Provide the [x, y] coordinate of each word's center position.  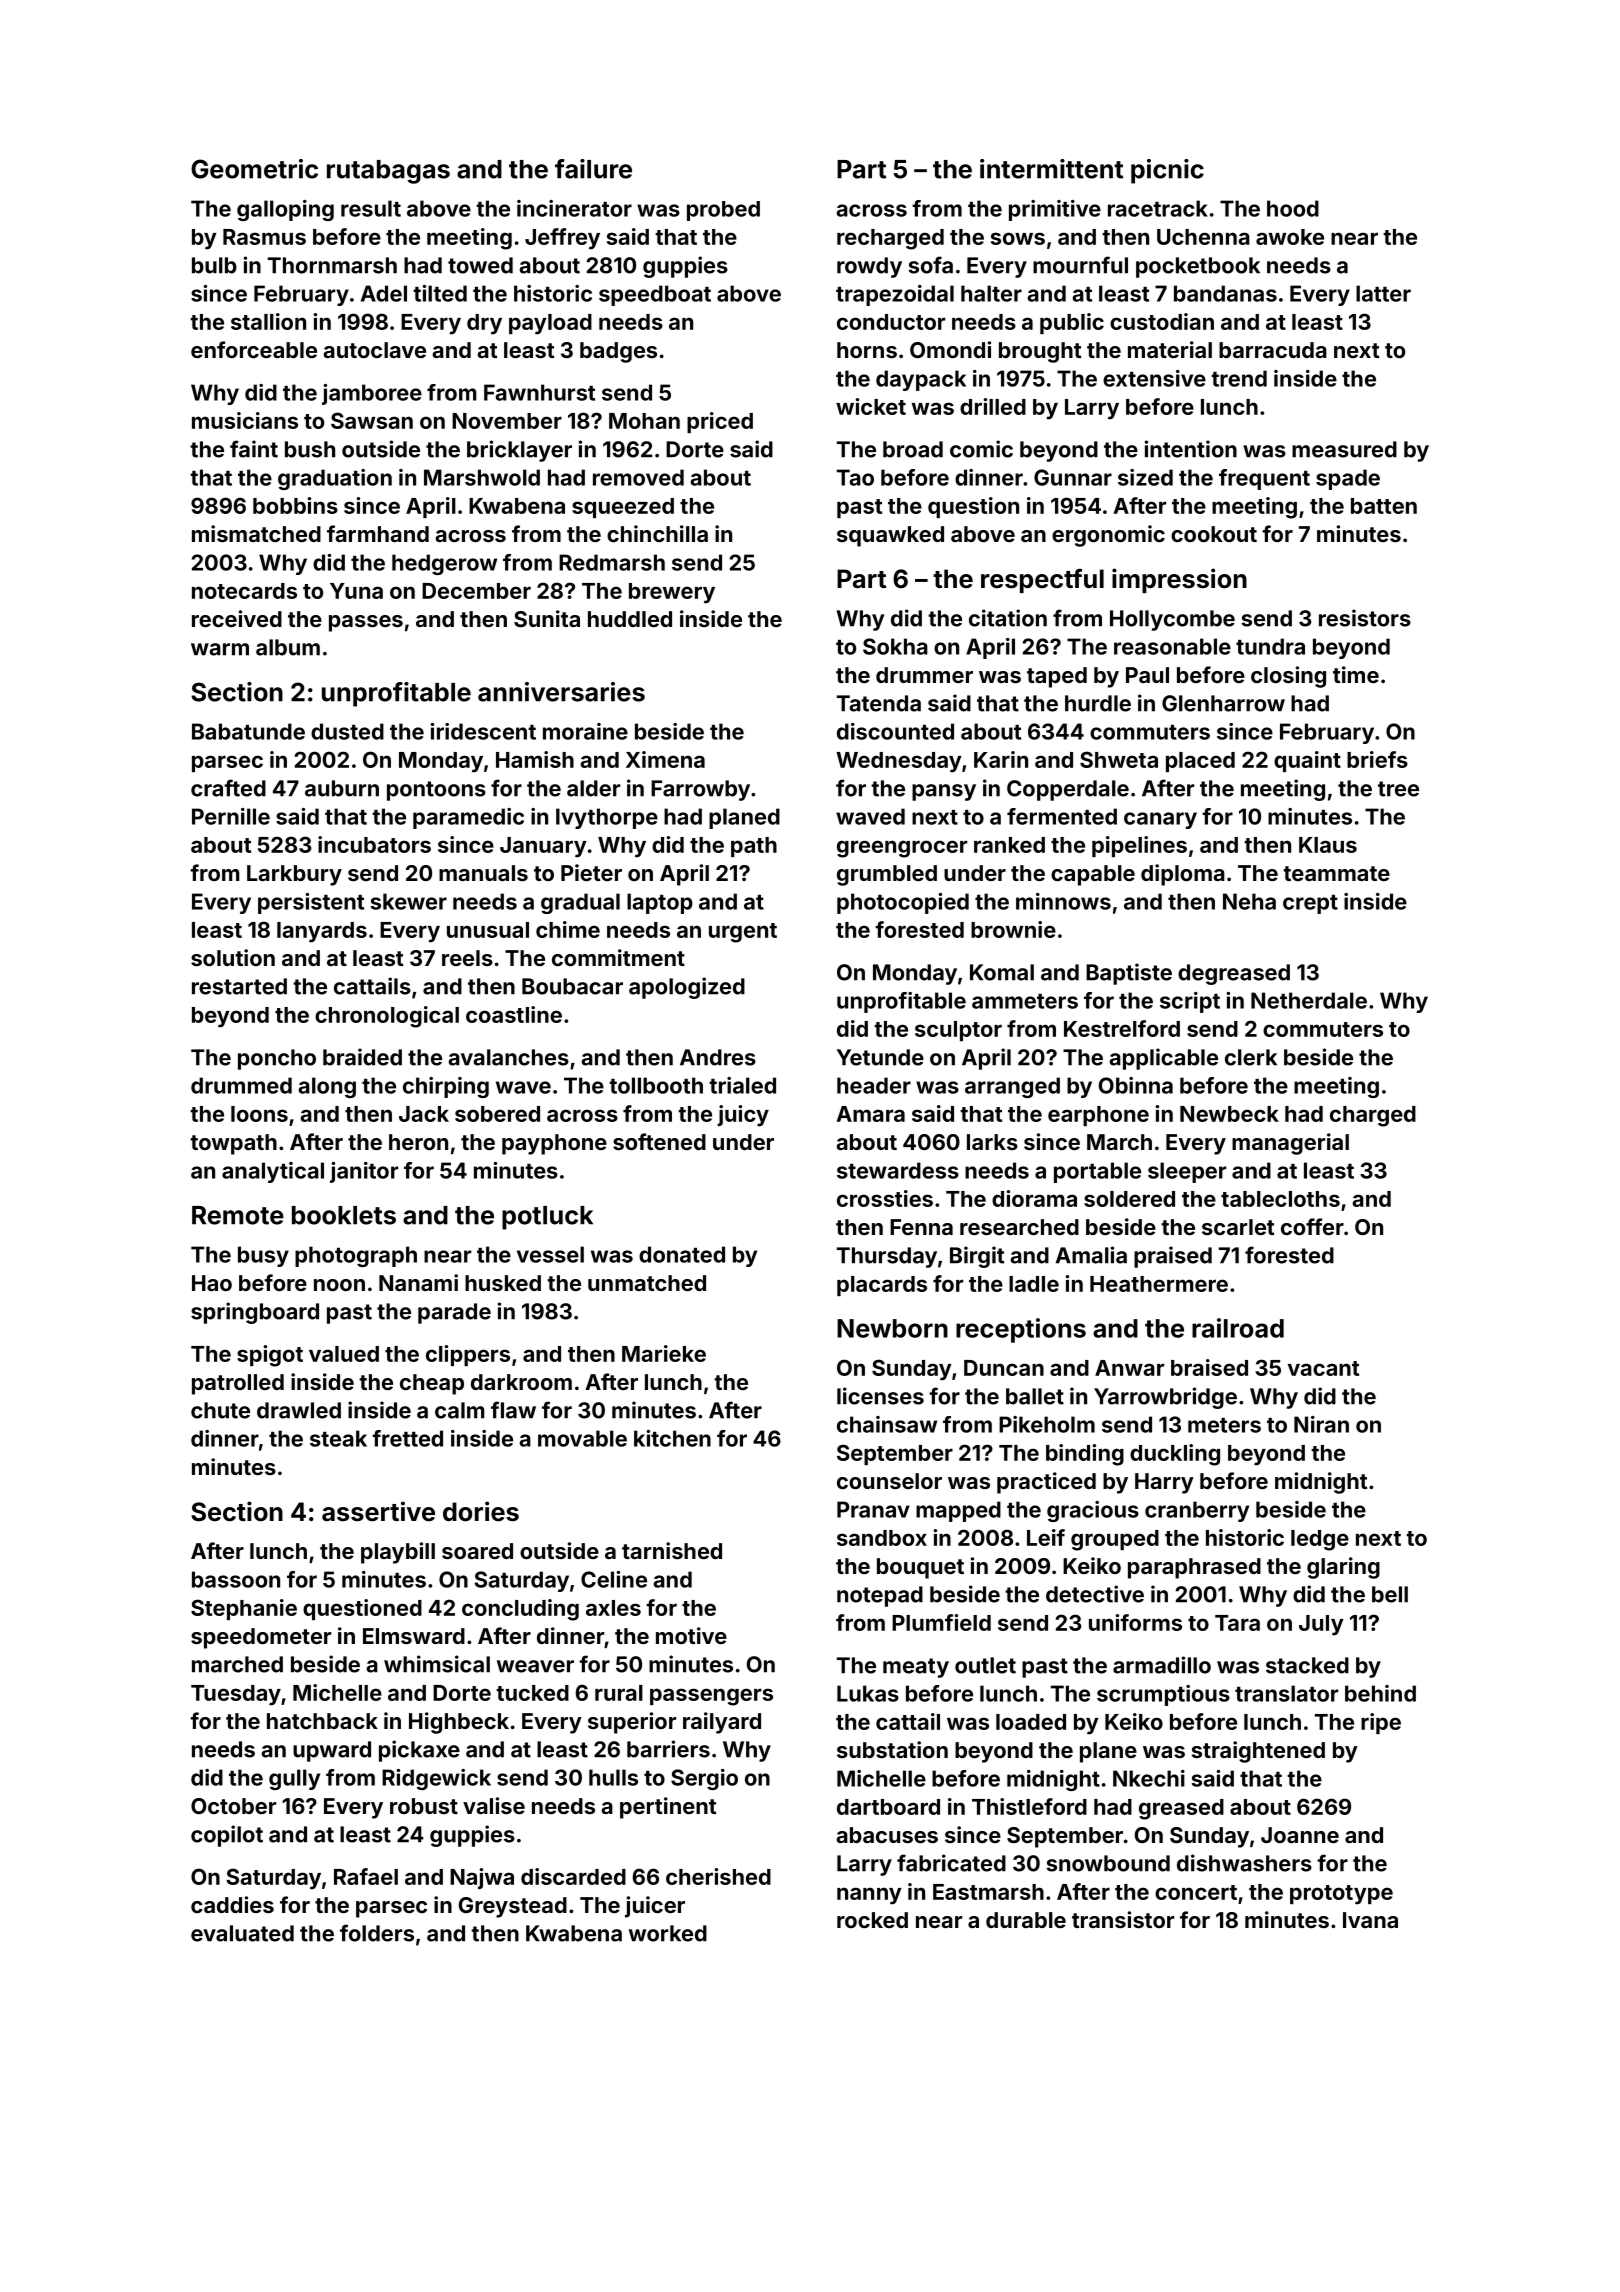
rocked [872, 1920]
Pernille [231, 816]
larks [992, 1142]
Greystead [513, 1907]
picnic [1167, 171]
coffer [1312, 1226]
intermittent [1051, 169]
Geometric [254, 169]
